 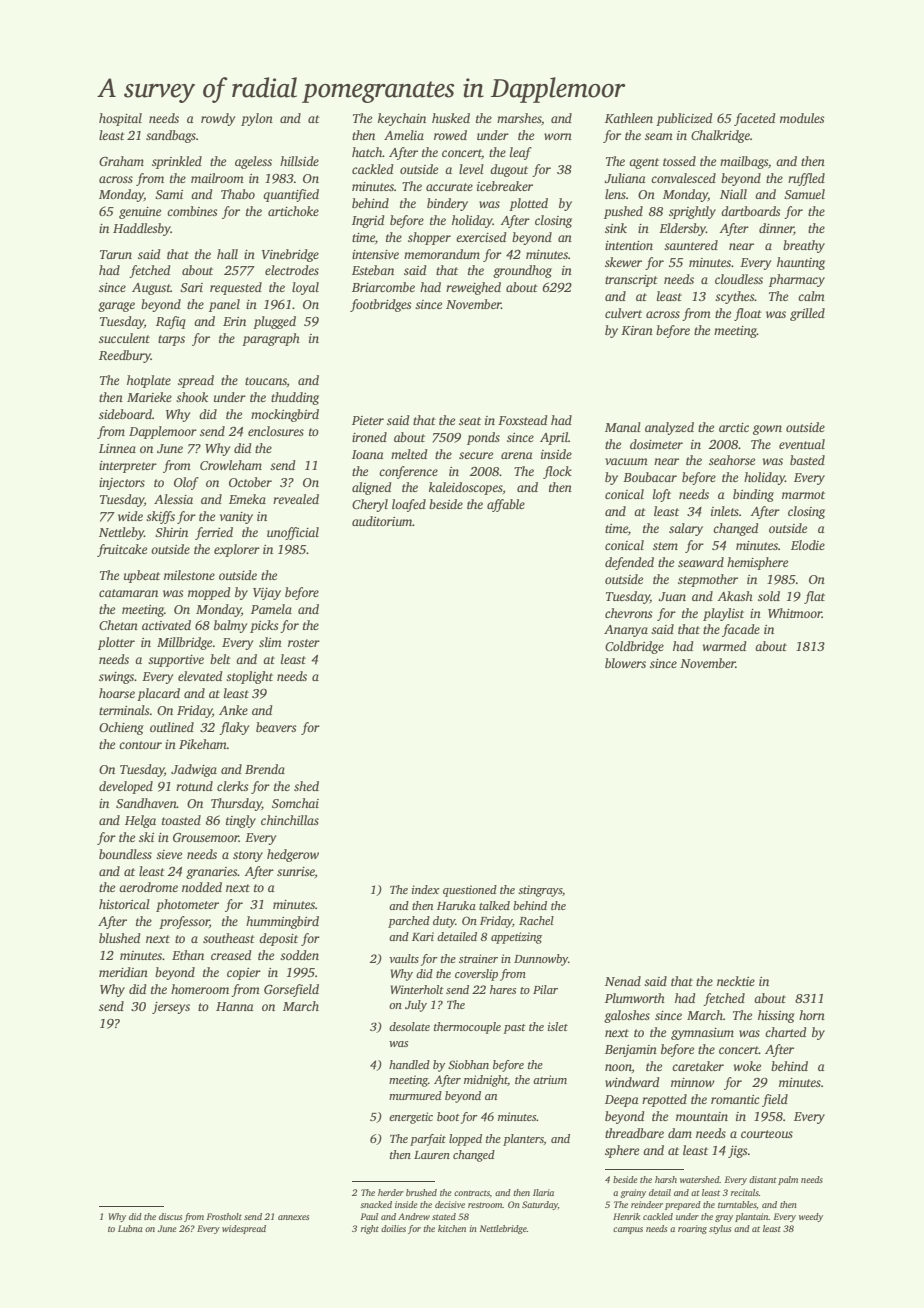 I want to click on combines, so click(x=192, y=211).
